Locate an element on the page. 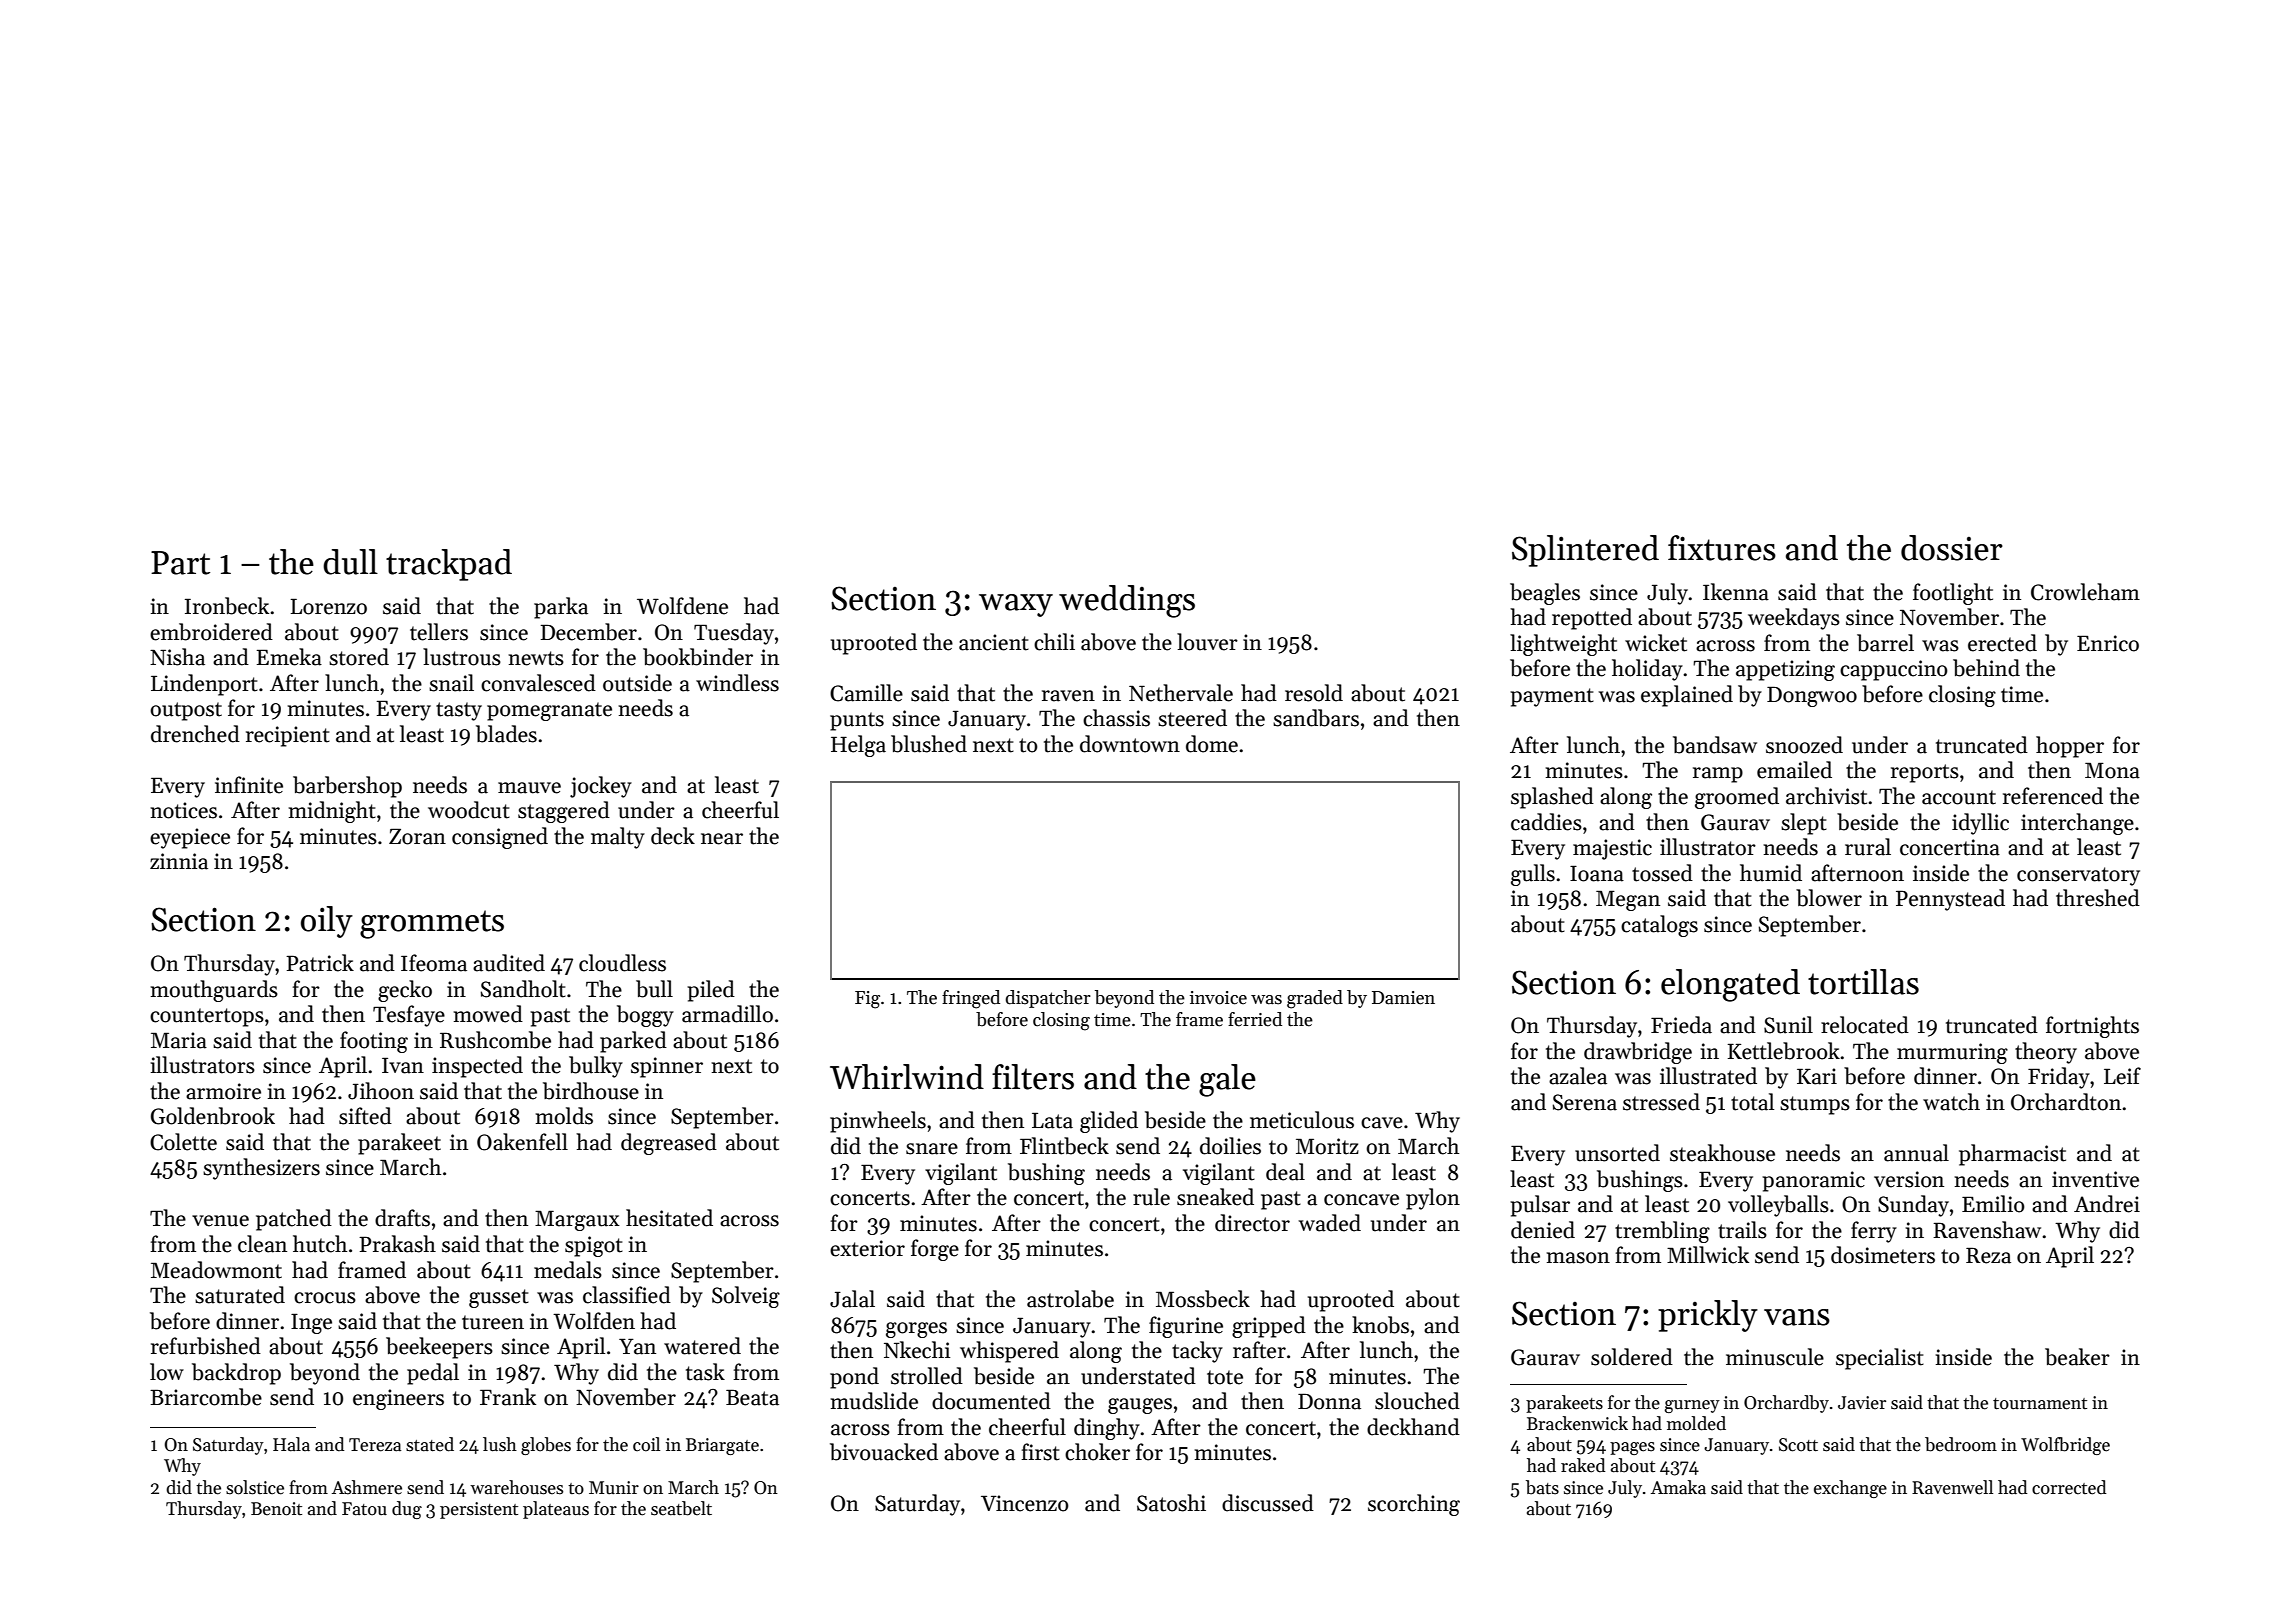 This document has height=1619, width=2290. snare is located at coordinates (932, 1149).
